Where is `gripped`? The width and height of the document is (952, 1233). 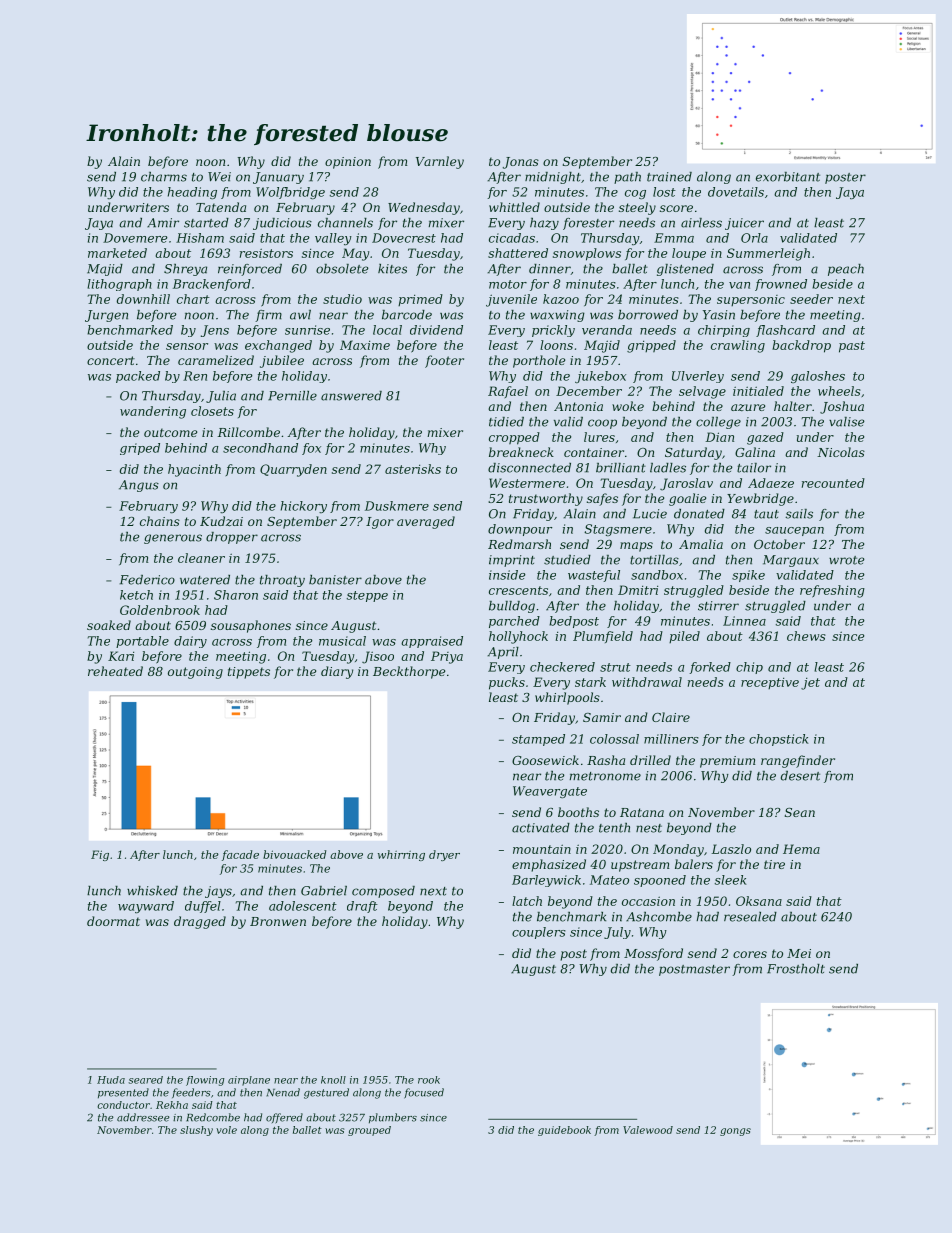 gripped is located at coordinates (651, 346).
